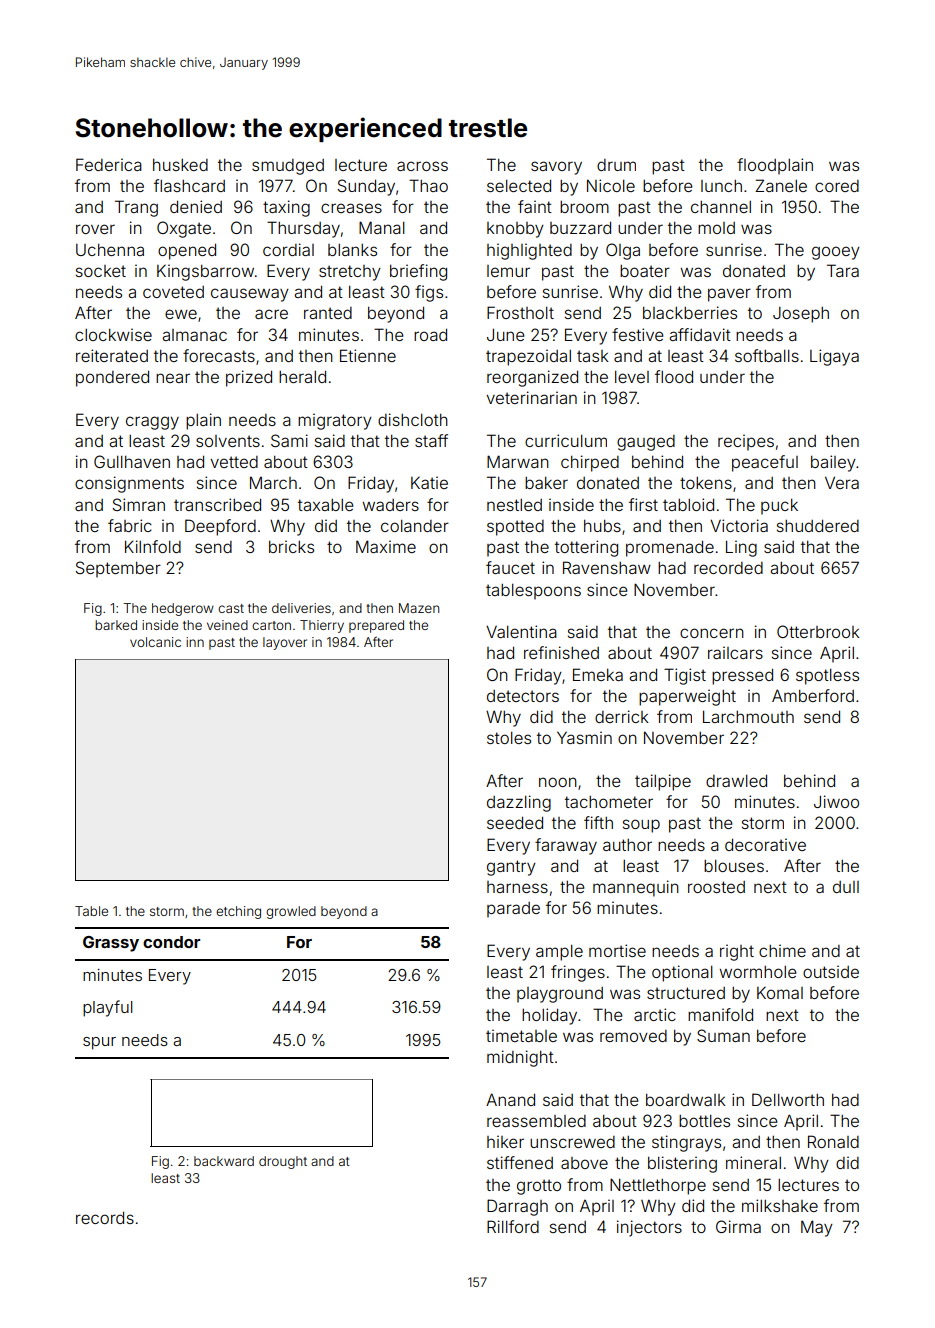 This image has width=935, height=1328. Describe the element at coordinates (846, 887) in the image. I see `dull` at that location.
